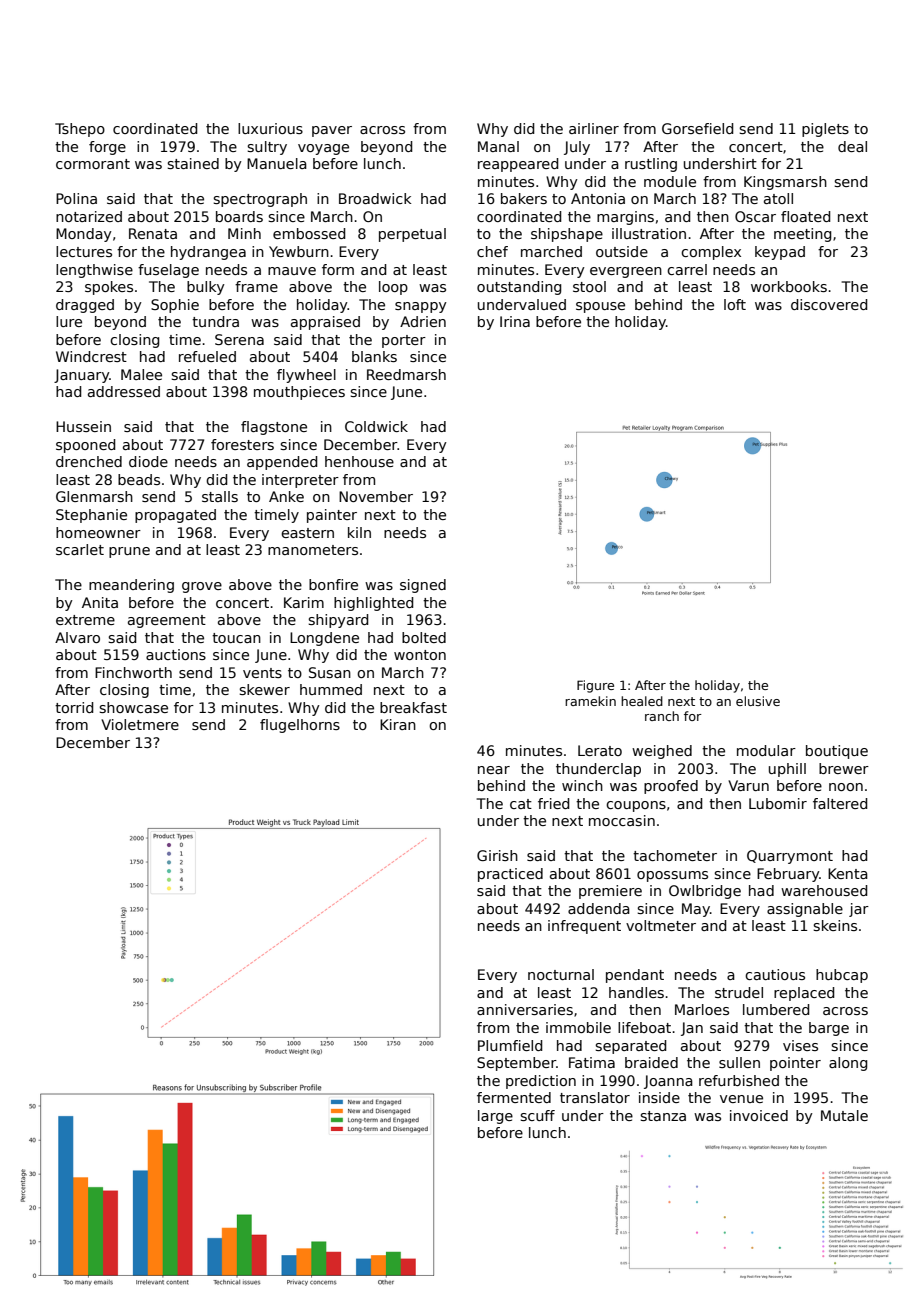  I want to click on workbooks, so click(789, 286).
